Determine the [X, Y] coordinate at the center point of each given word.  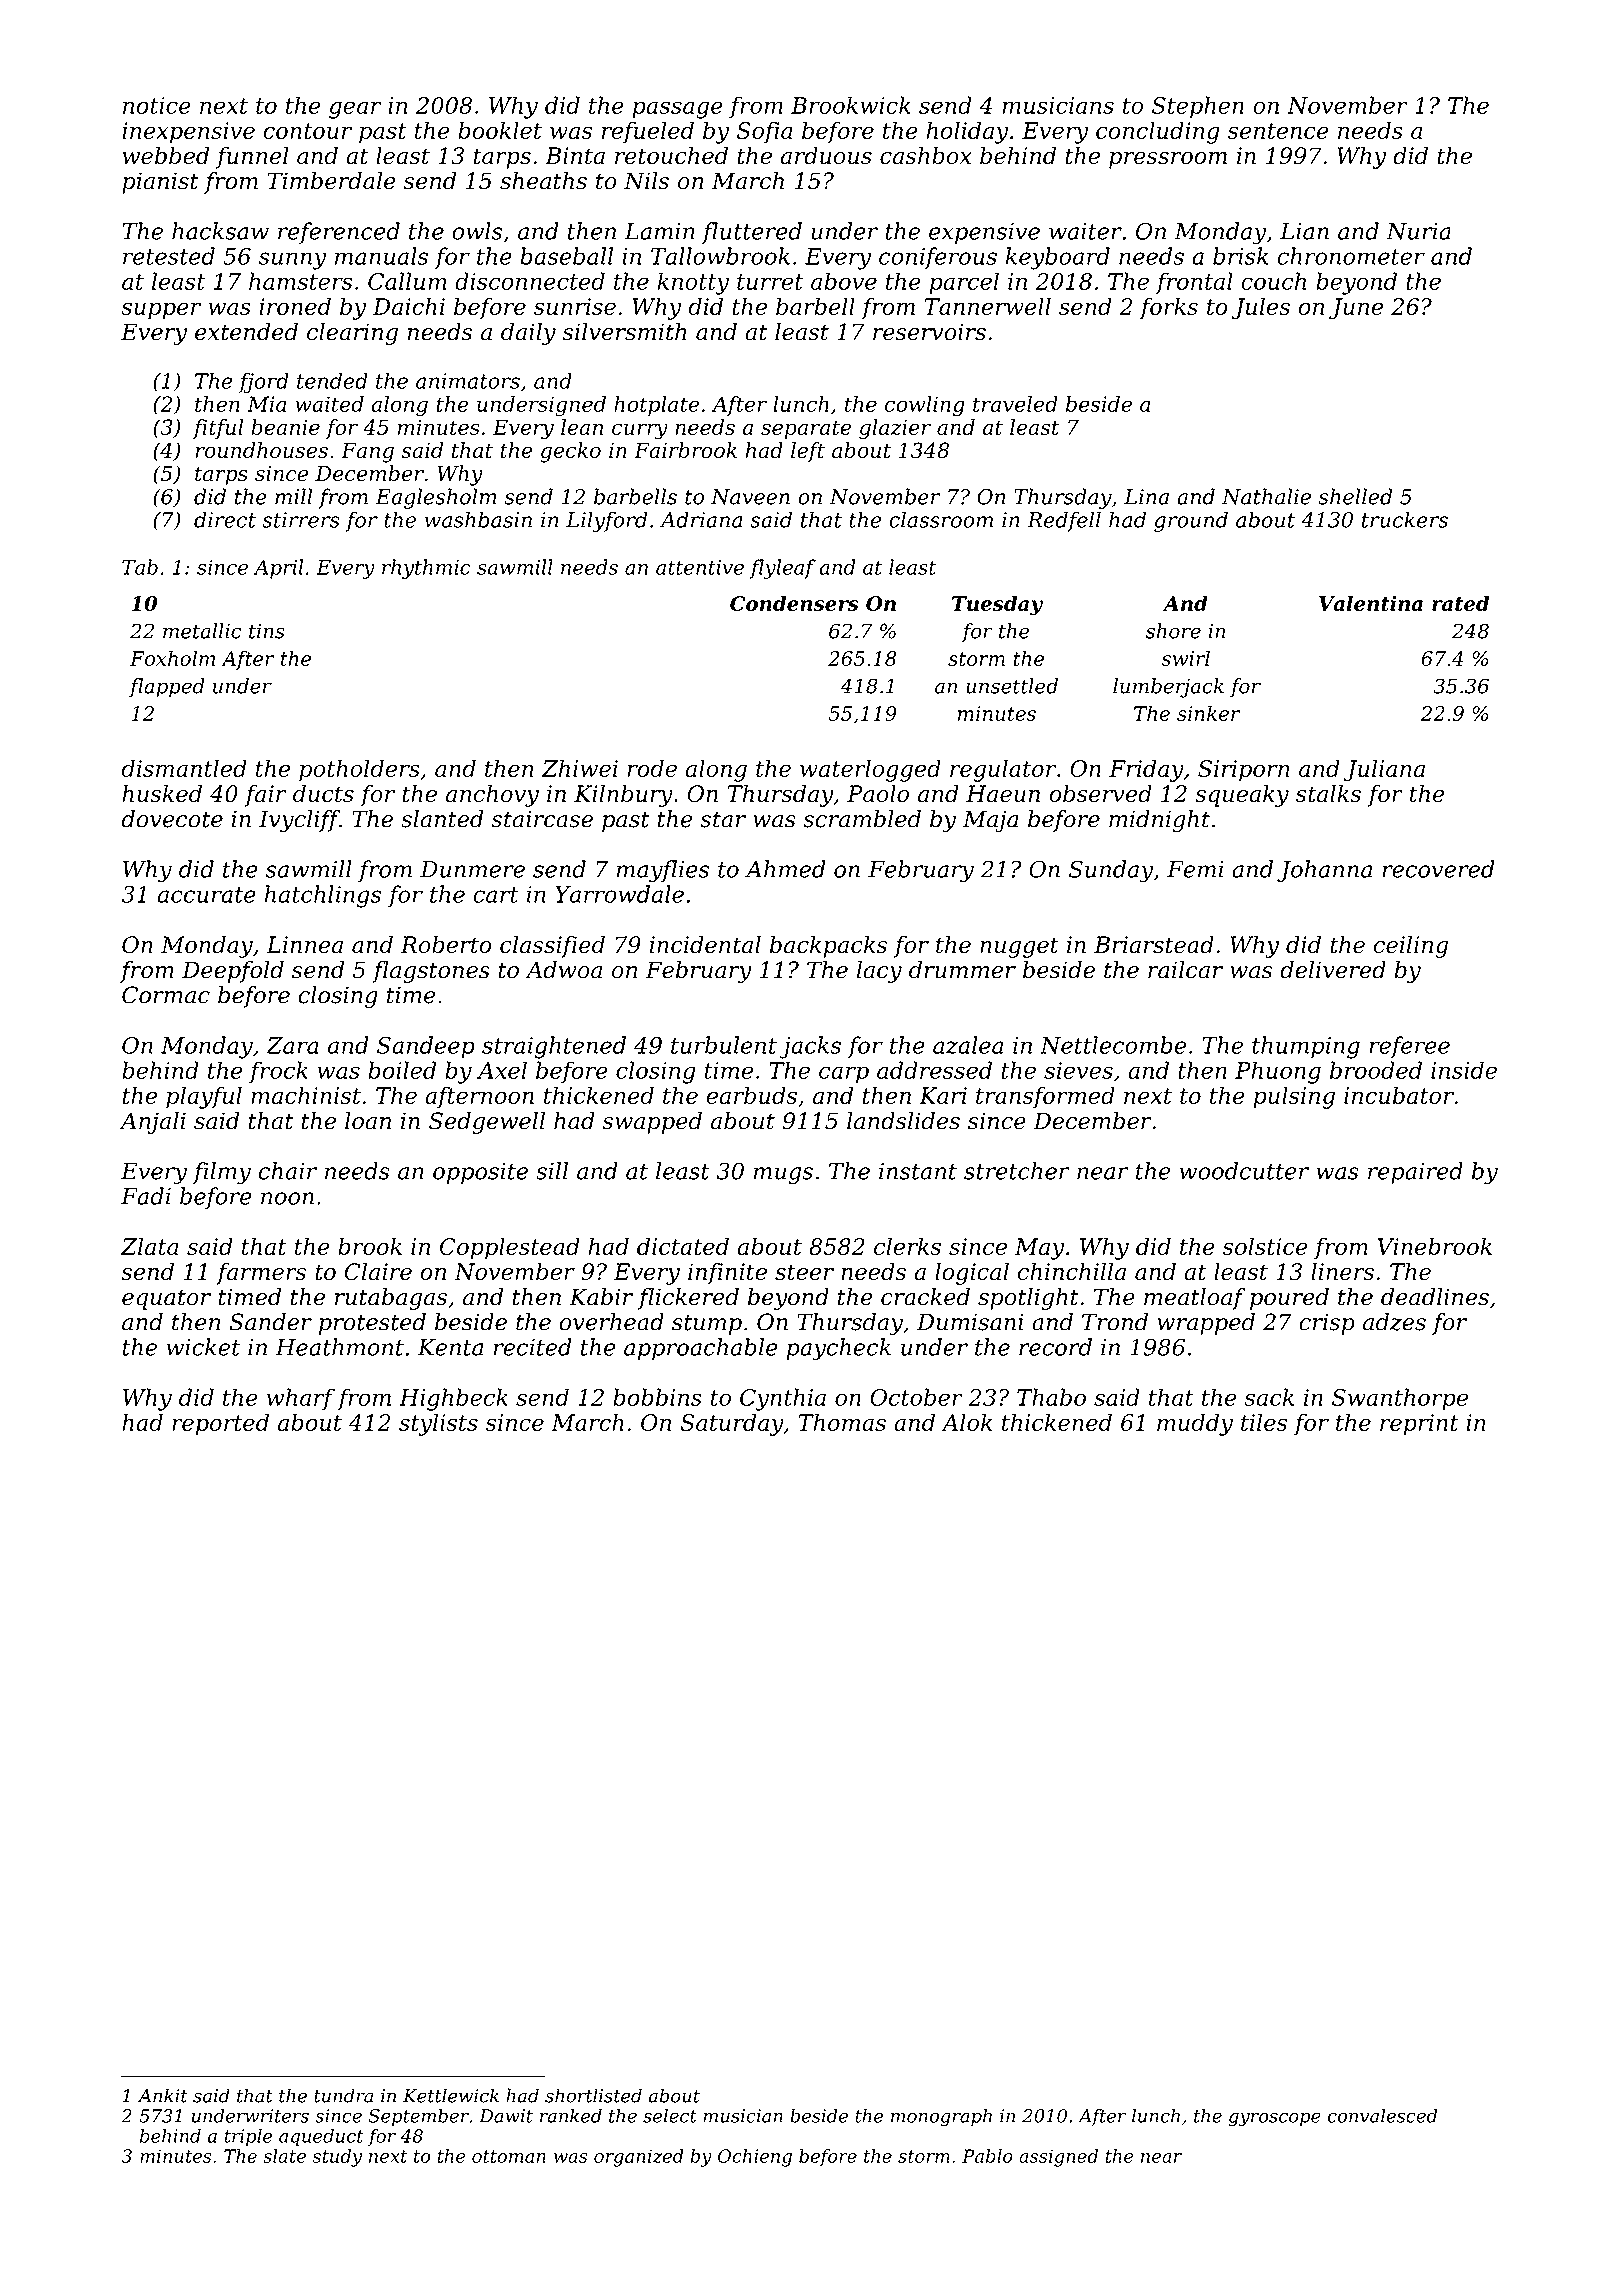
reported [220, 1424]
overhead [611, 1322]
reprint [1419, 1425]
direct [225, 519]
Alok [966, 1422]
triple [248, 2138]
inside [1464, 1070]
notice [157, 105]
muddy [1195, 1424]
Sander [271, 1322]
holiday [967, 132]
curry [640, 431]
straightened [554, 1047]
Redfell [1064, 521]
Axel [502, 1070]
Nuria [1418, 231]
